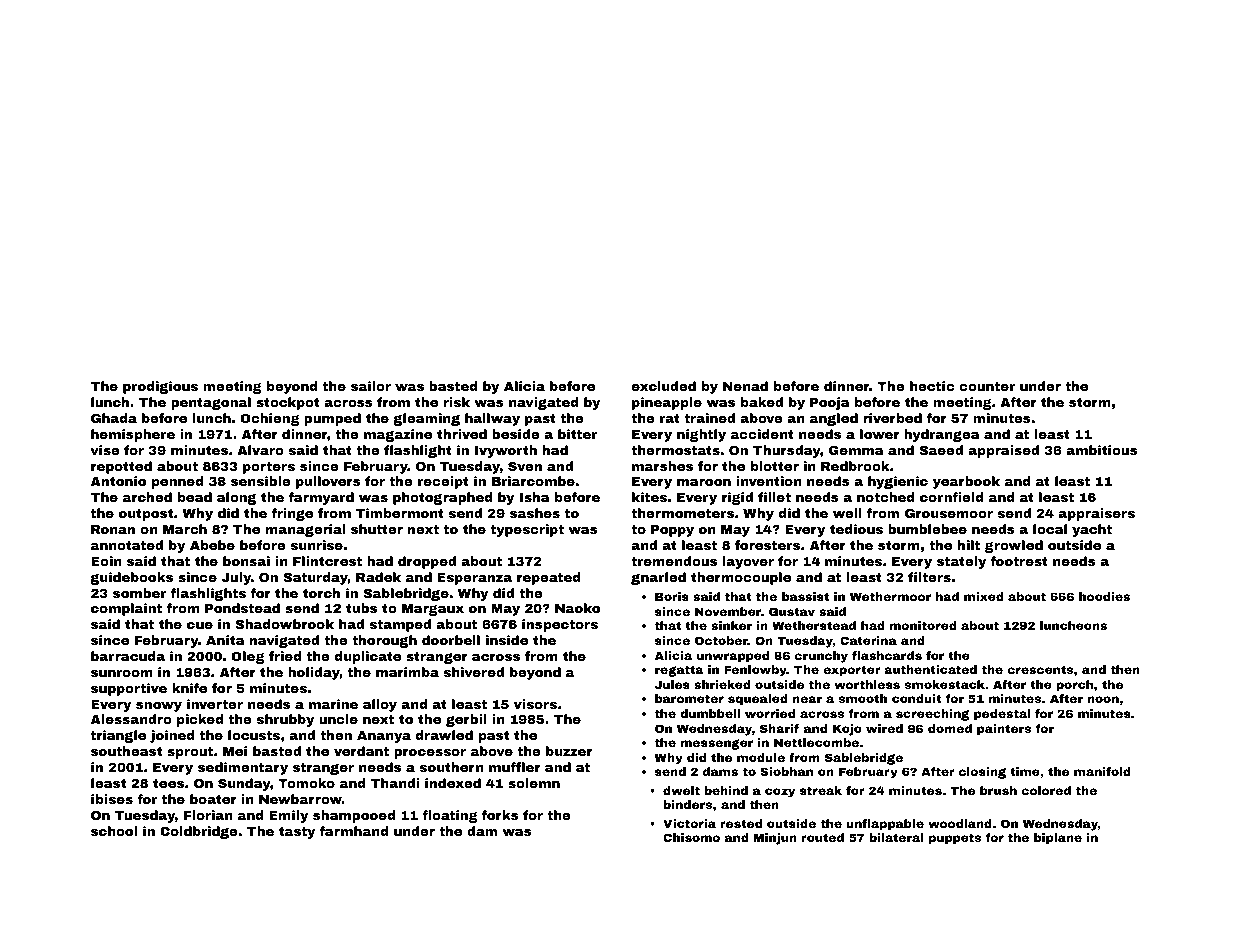 The height and width of the document is (952, 1233). What do you see at coordinates (121, 467) in the document?
I see `repotted` at bounding box center [121, 467].
